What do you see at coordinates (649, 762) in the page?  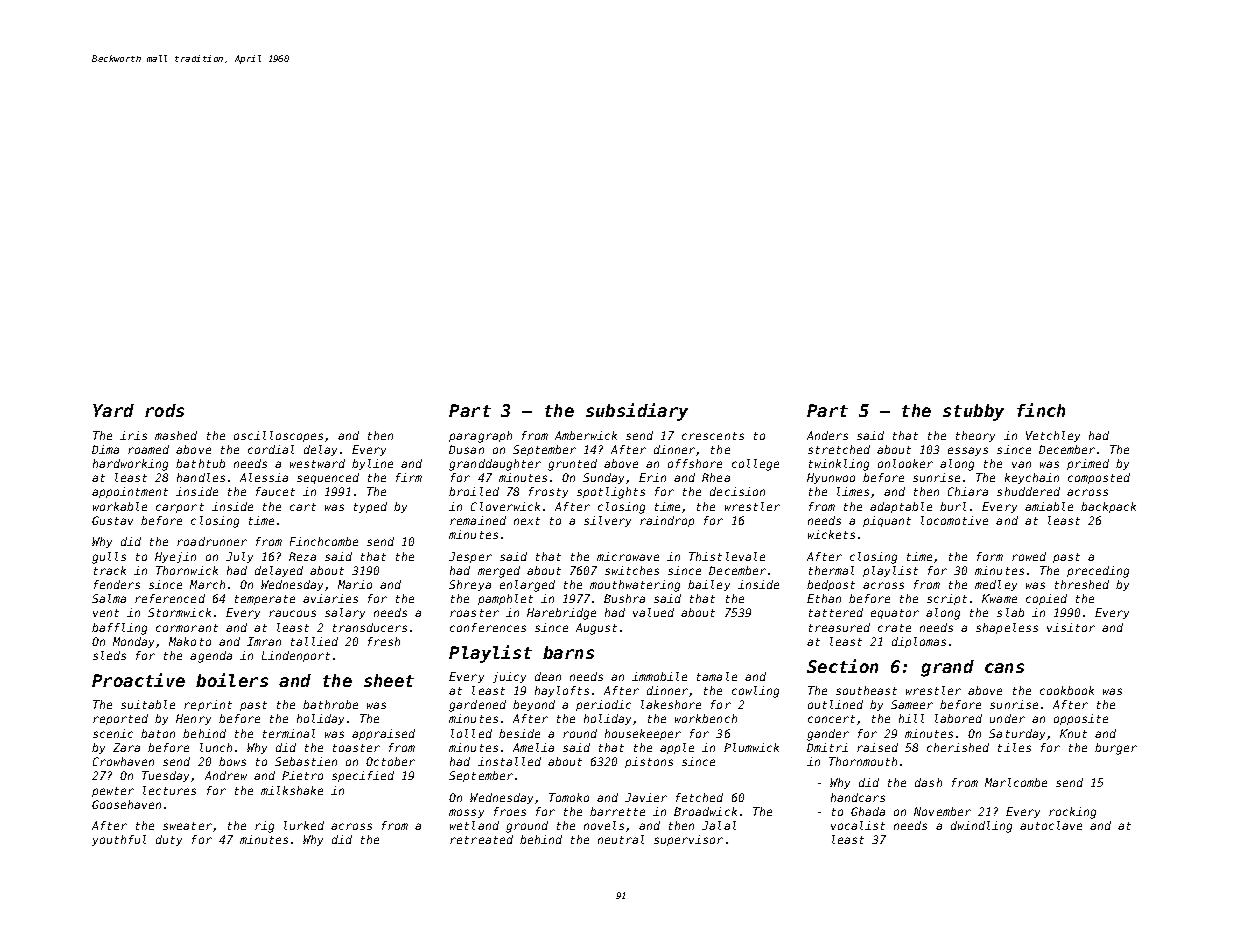 I see `pistons` at bounding box center [649, 762].
